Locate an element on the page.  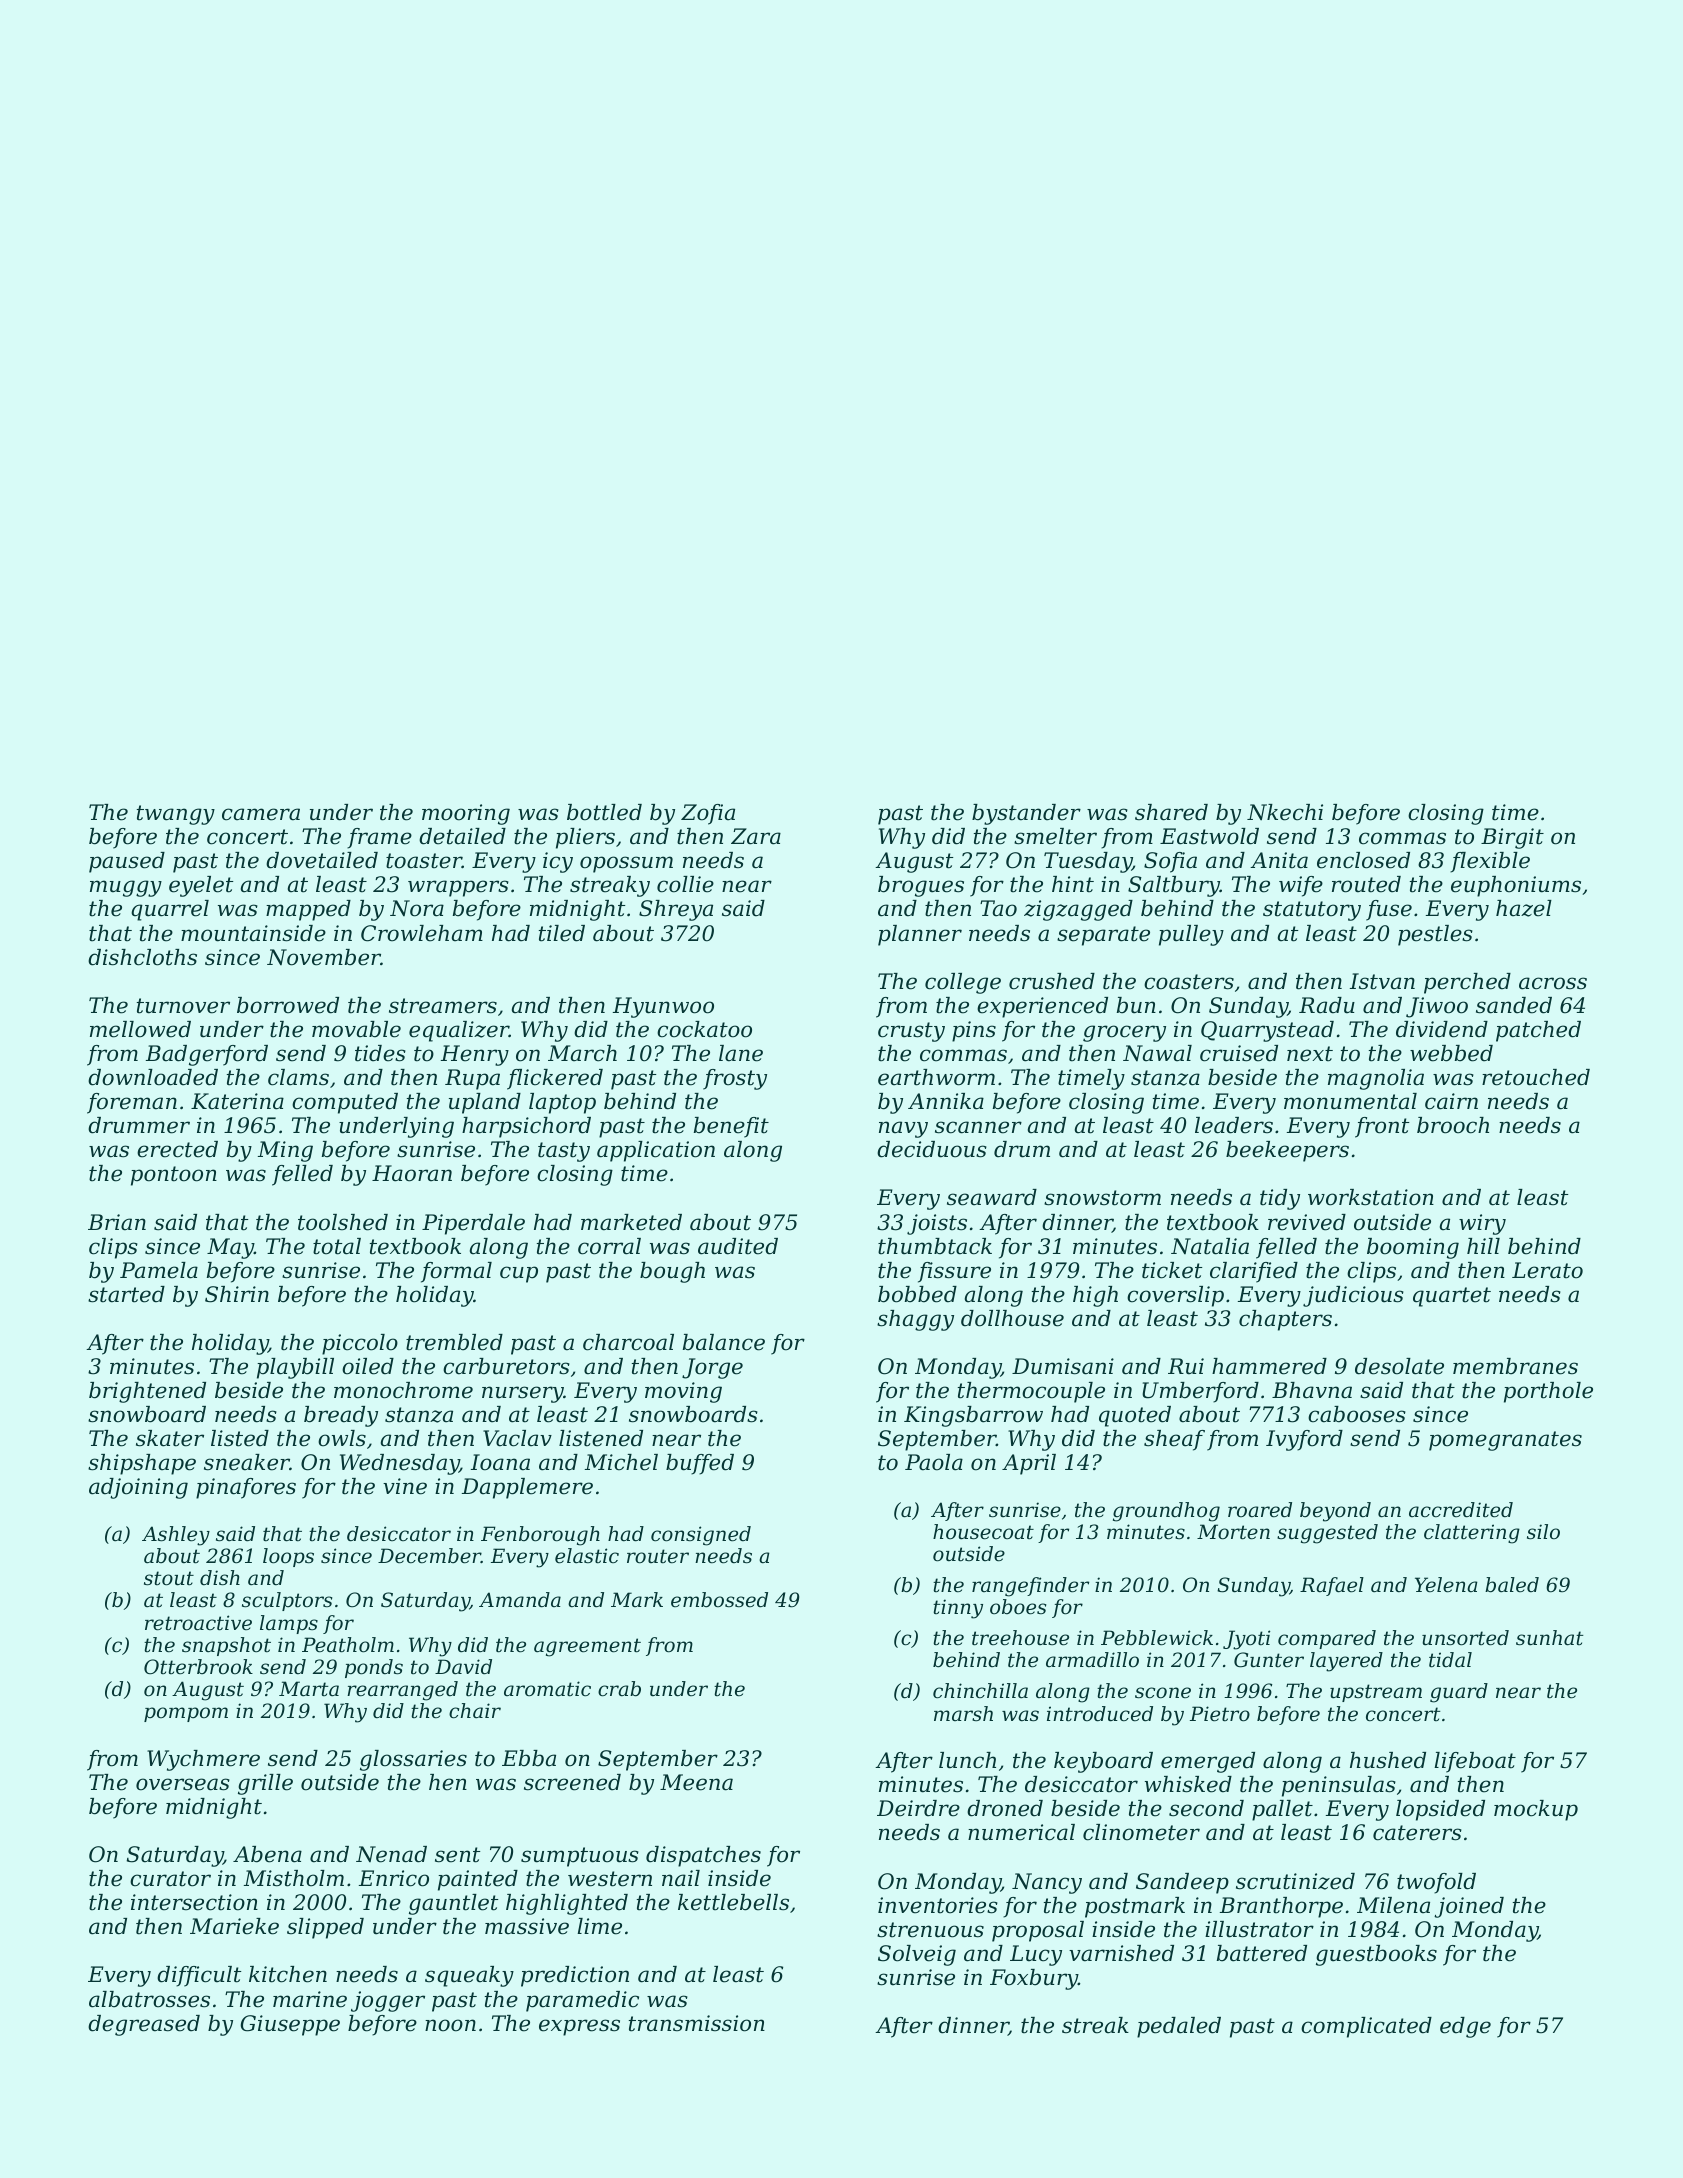
cruised is located at coordinates (1239, 1053).
